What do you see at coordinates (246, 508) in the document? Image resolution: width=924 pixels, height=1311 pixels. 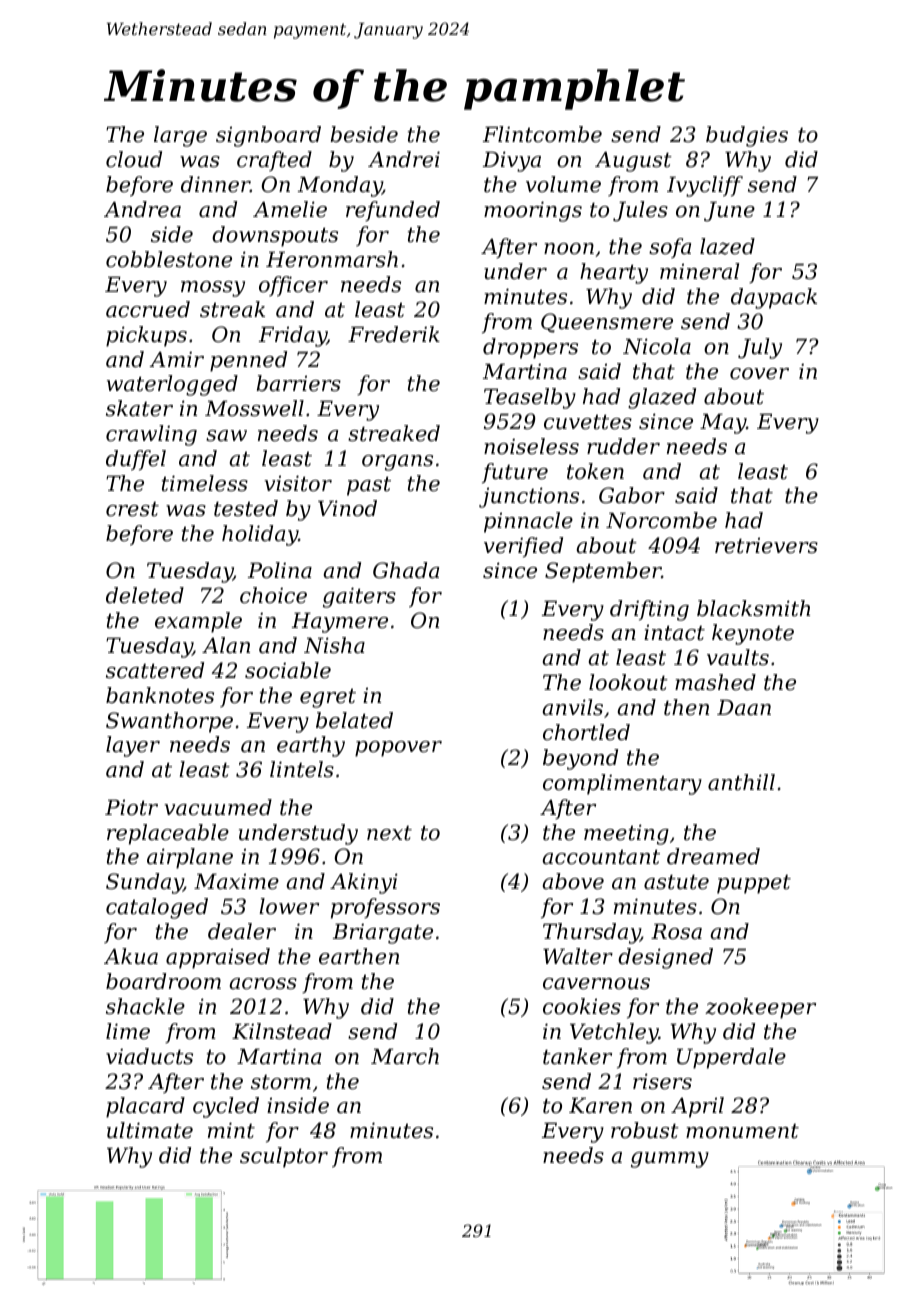 I see `tested` at bounding box center [246, 508].
